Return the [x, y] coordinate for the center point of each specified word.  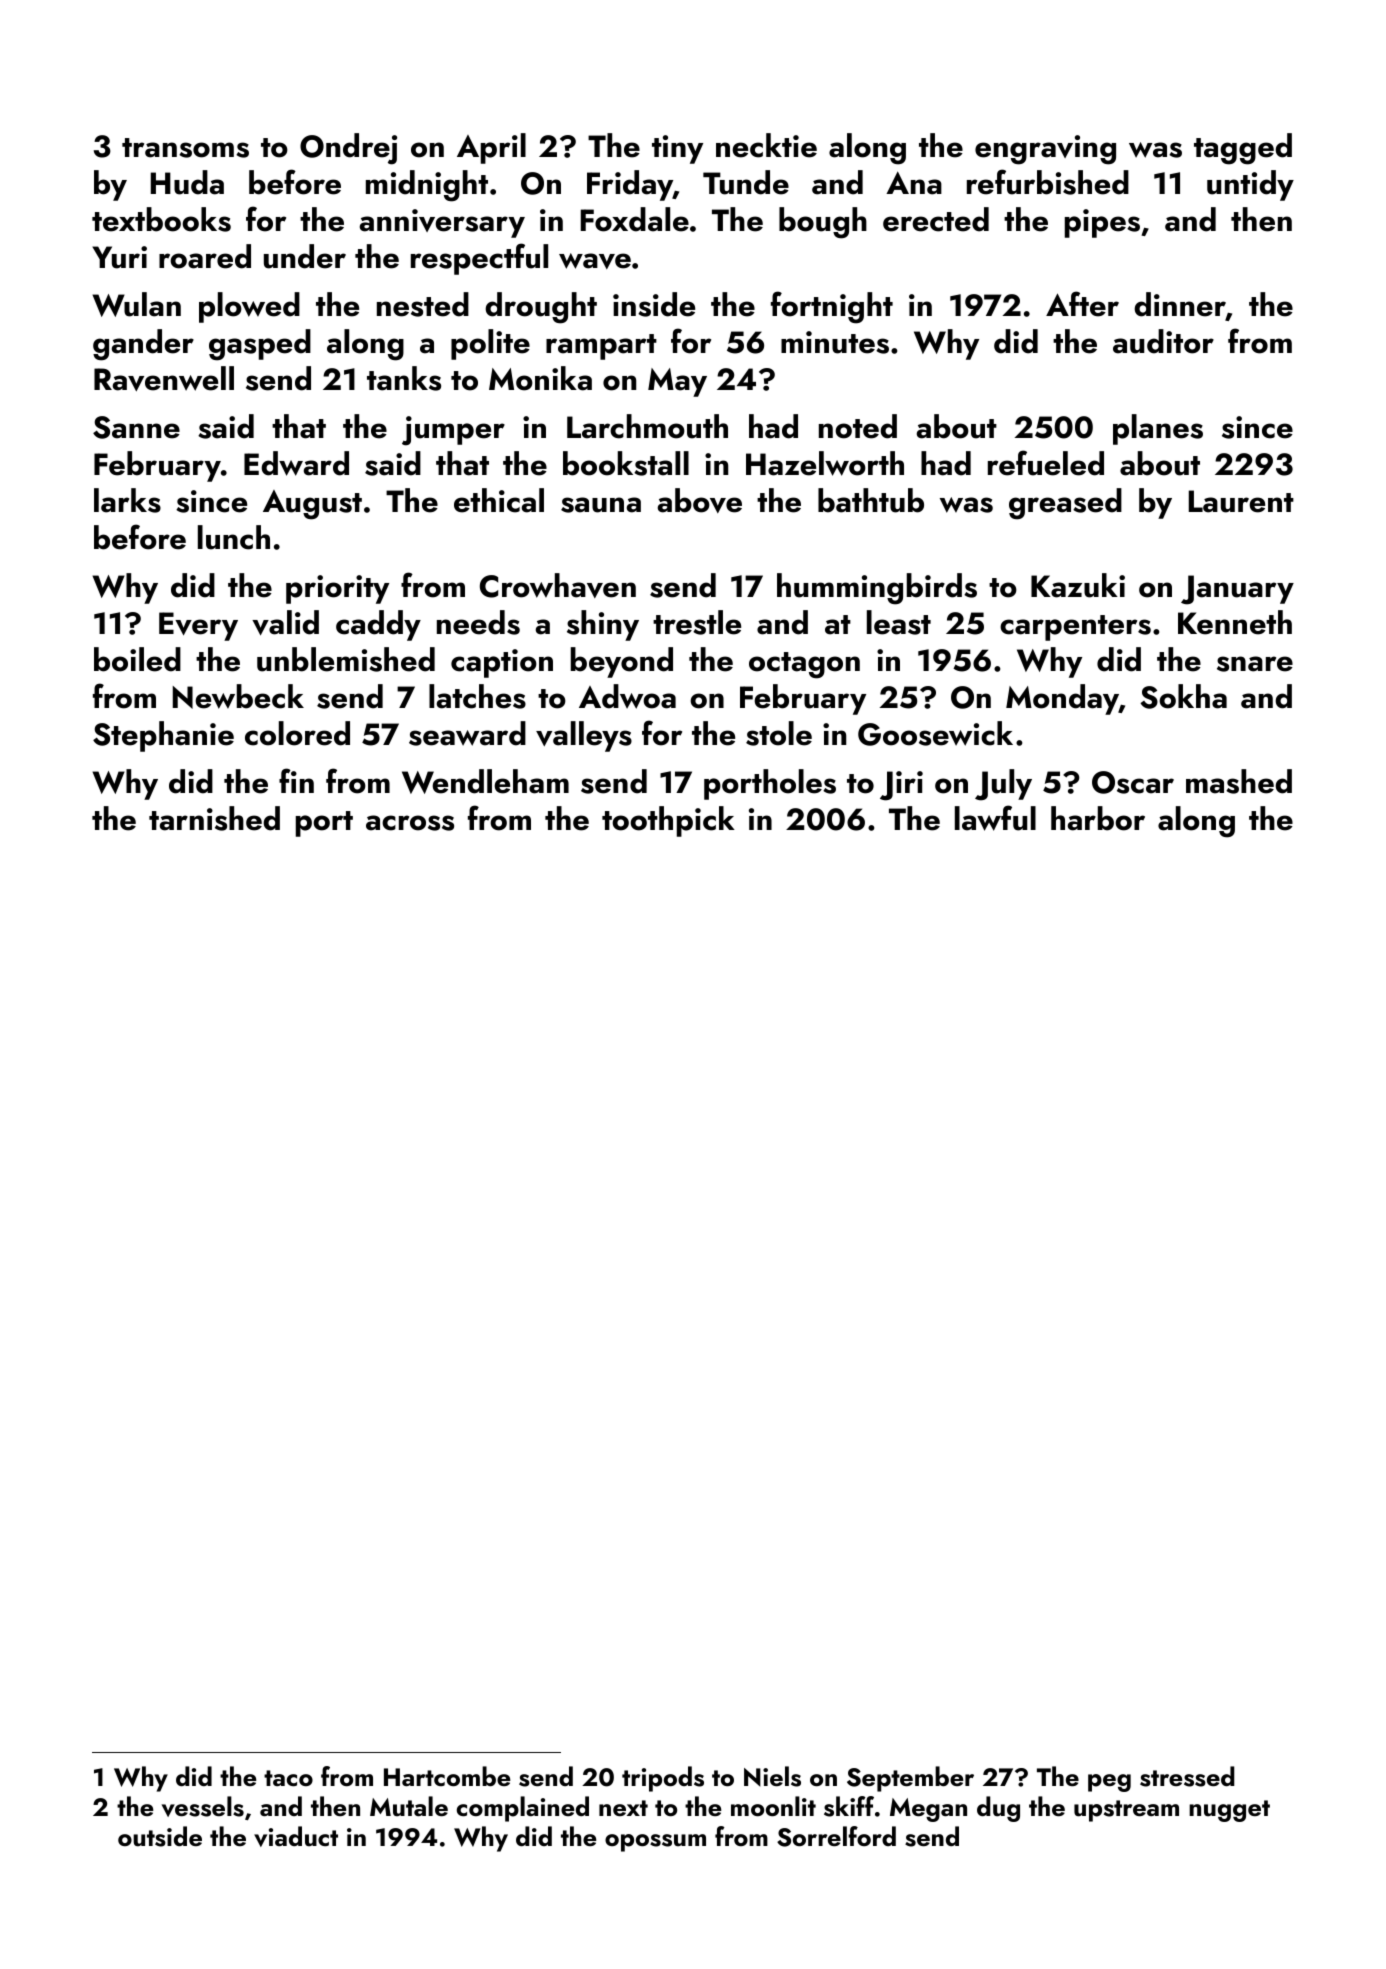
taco [288, 1778]
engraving [1045, 150]
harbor [1098, 818]
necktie [766, 145]
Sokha [1183, 696]
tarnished [214, 818]
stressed [1187, 1776]
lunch [234, 537]
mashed [1239, 781]
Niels [772, 1776]
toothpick [668, 821]
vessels [203, 1806]
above [700, 500]
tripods [663, 1779]
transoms [185, 148]
